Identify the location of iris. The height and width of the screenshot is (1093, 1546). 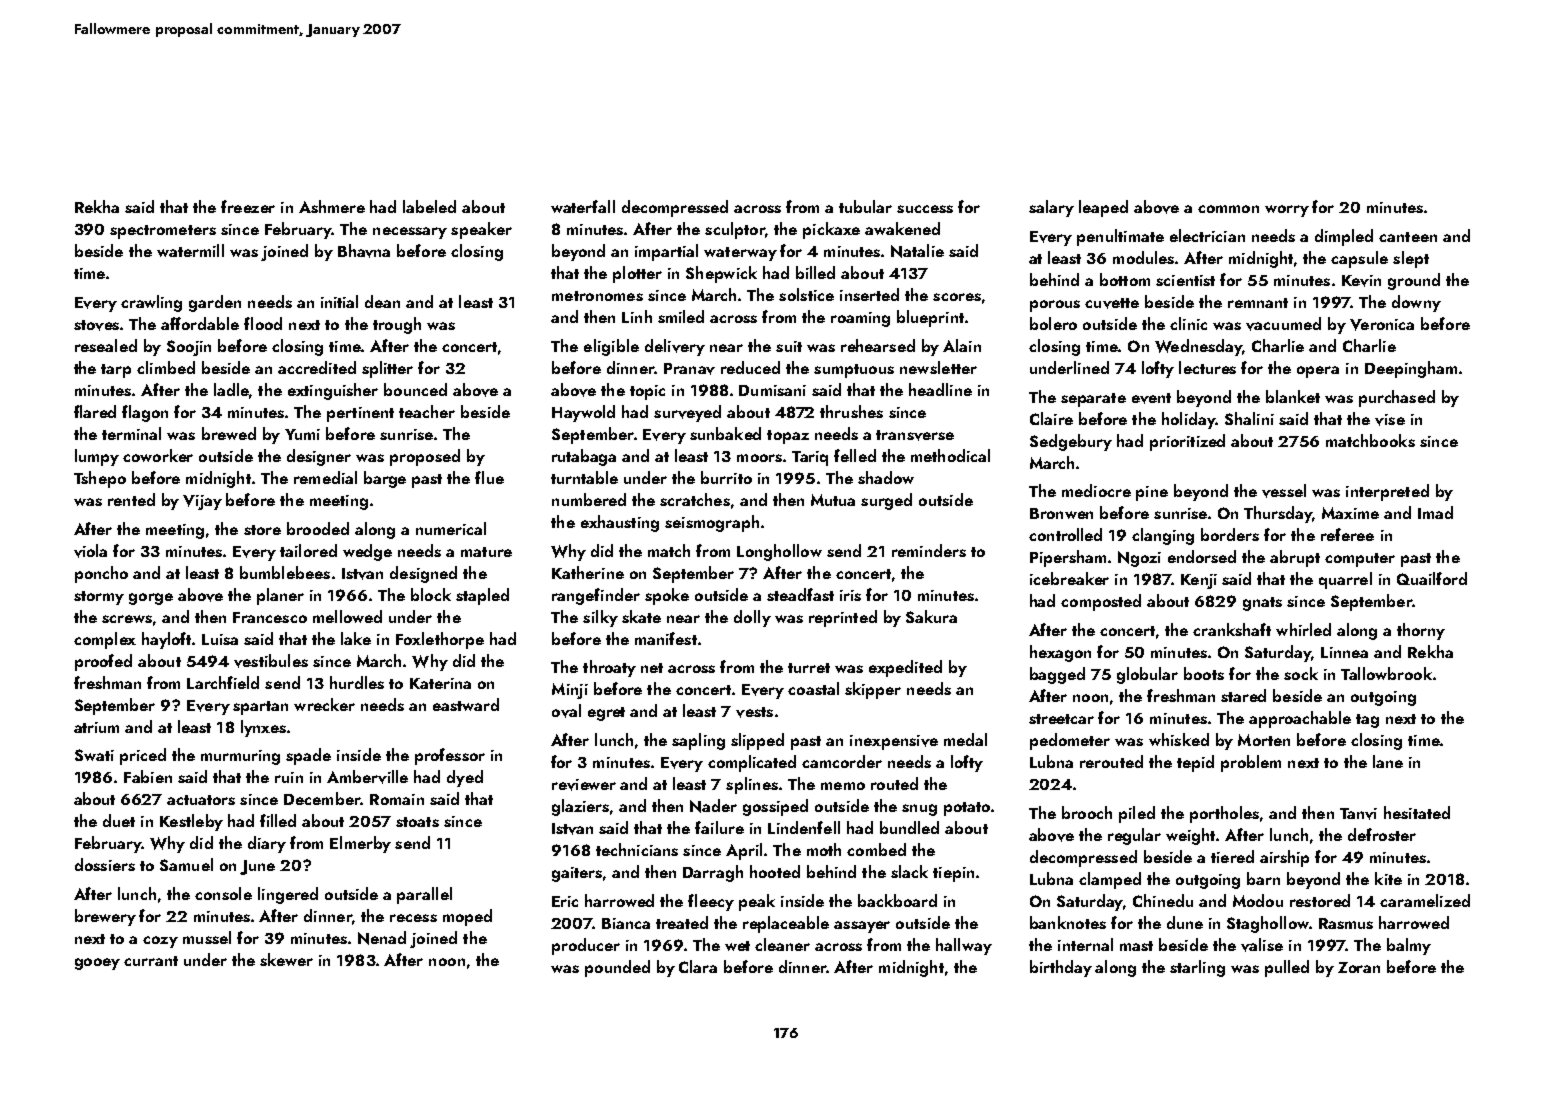
(850, 595).
